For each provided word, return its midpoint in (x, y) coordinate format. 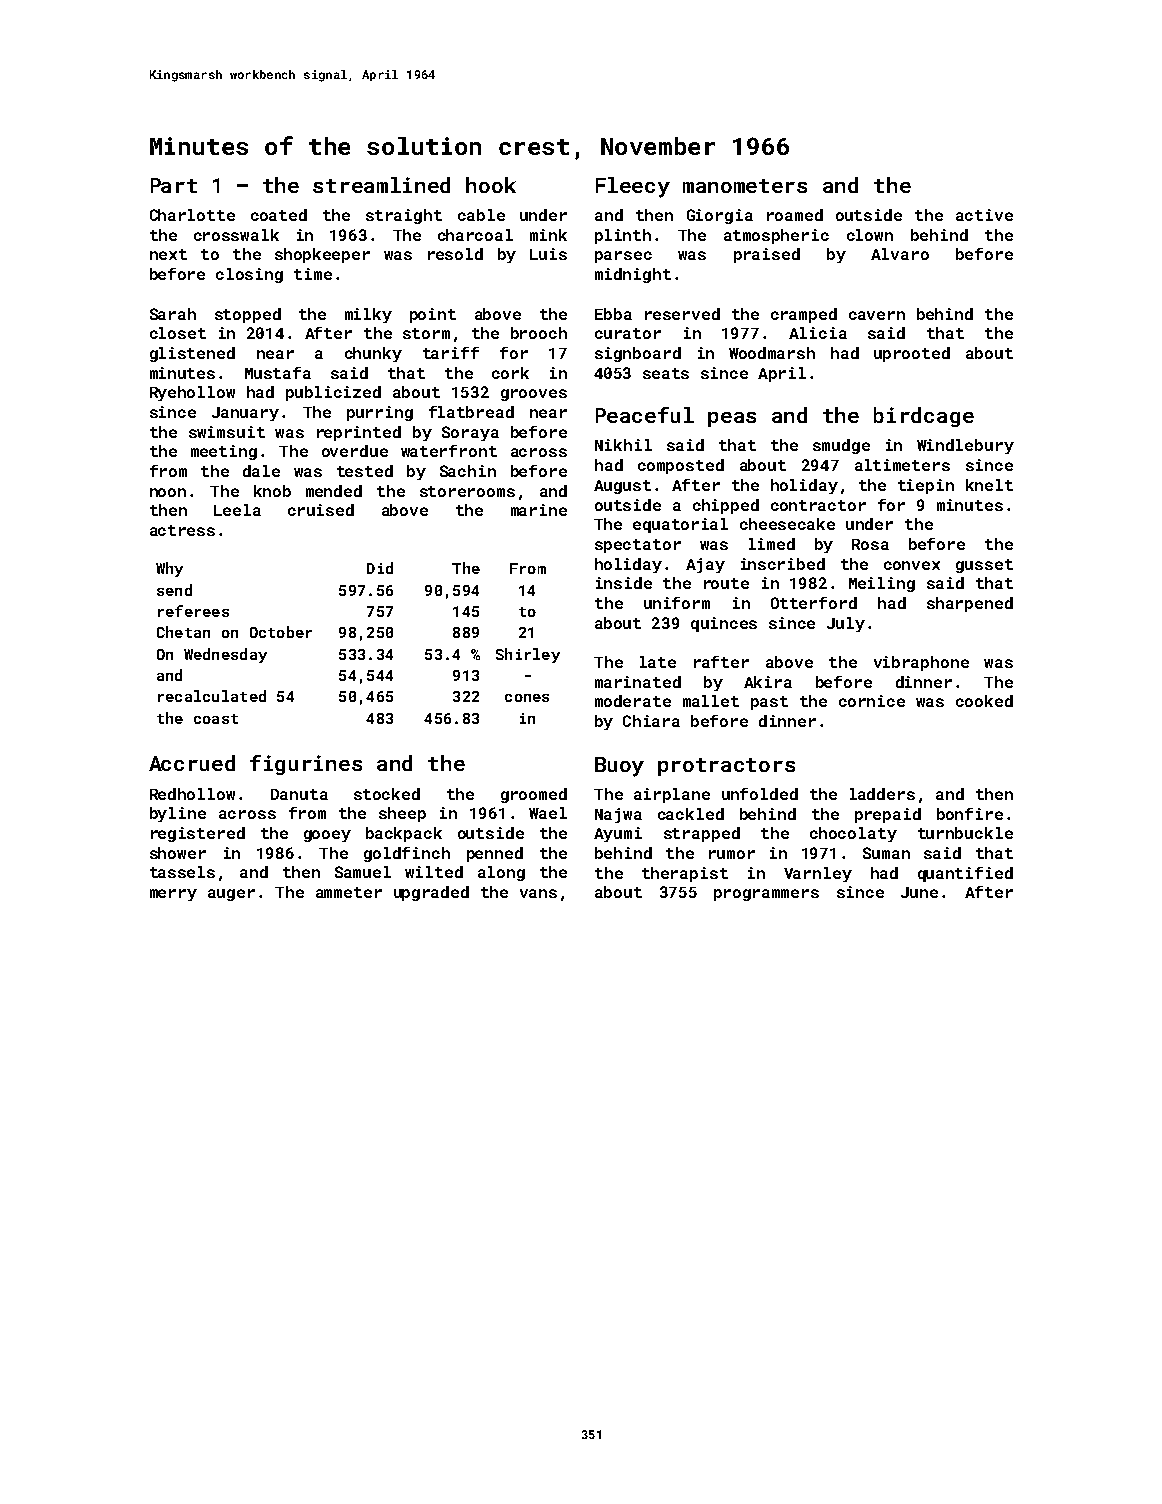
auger (231, 895)
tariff (451, 353)
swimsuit (227, 432)
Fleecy (633, 187)
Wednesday (225, 655)
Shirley (528, 655)
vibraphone (921, 663)
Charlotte (192, 215)
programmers (766, 895)
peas (732, 419)
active (984, 215)
